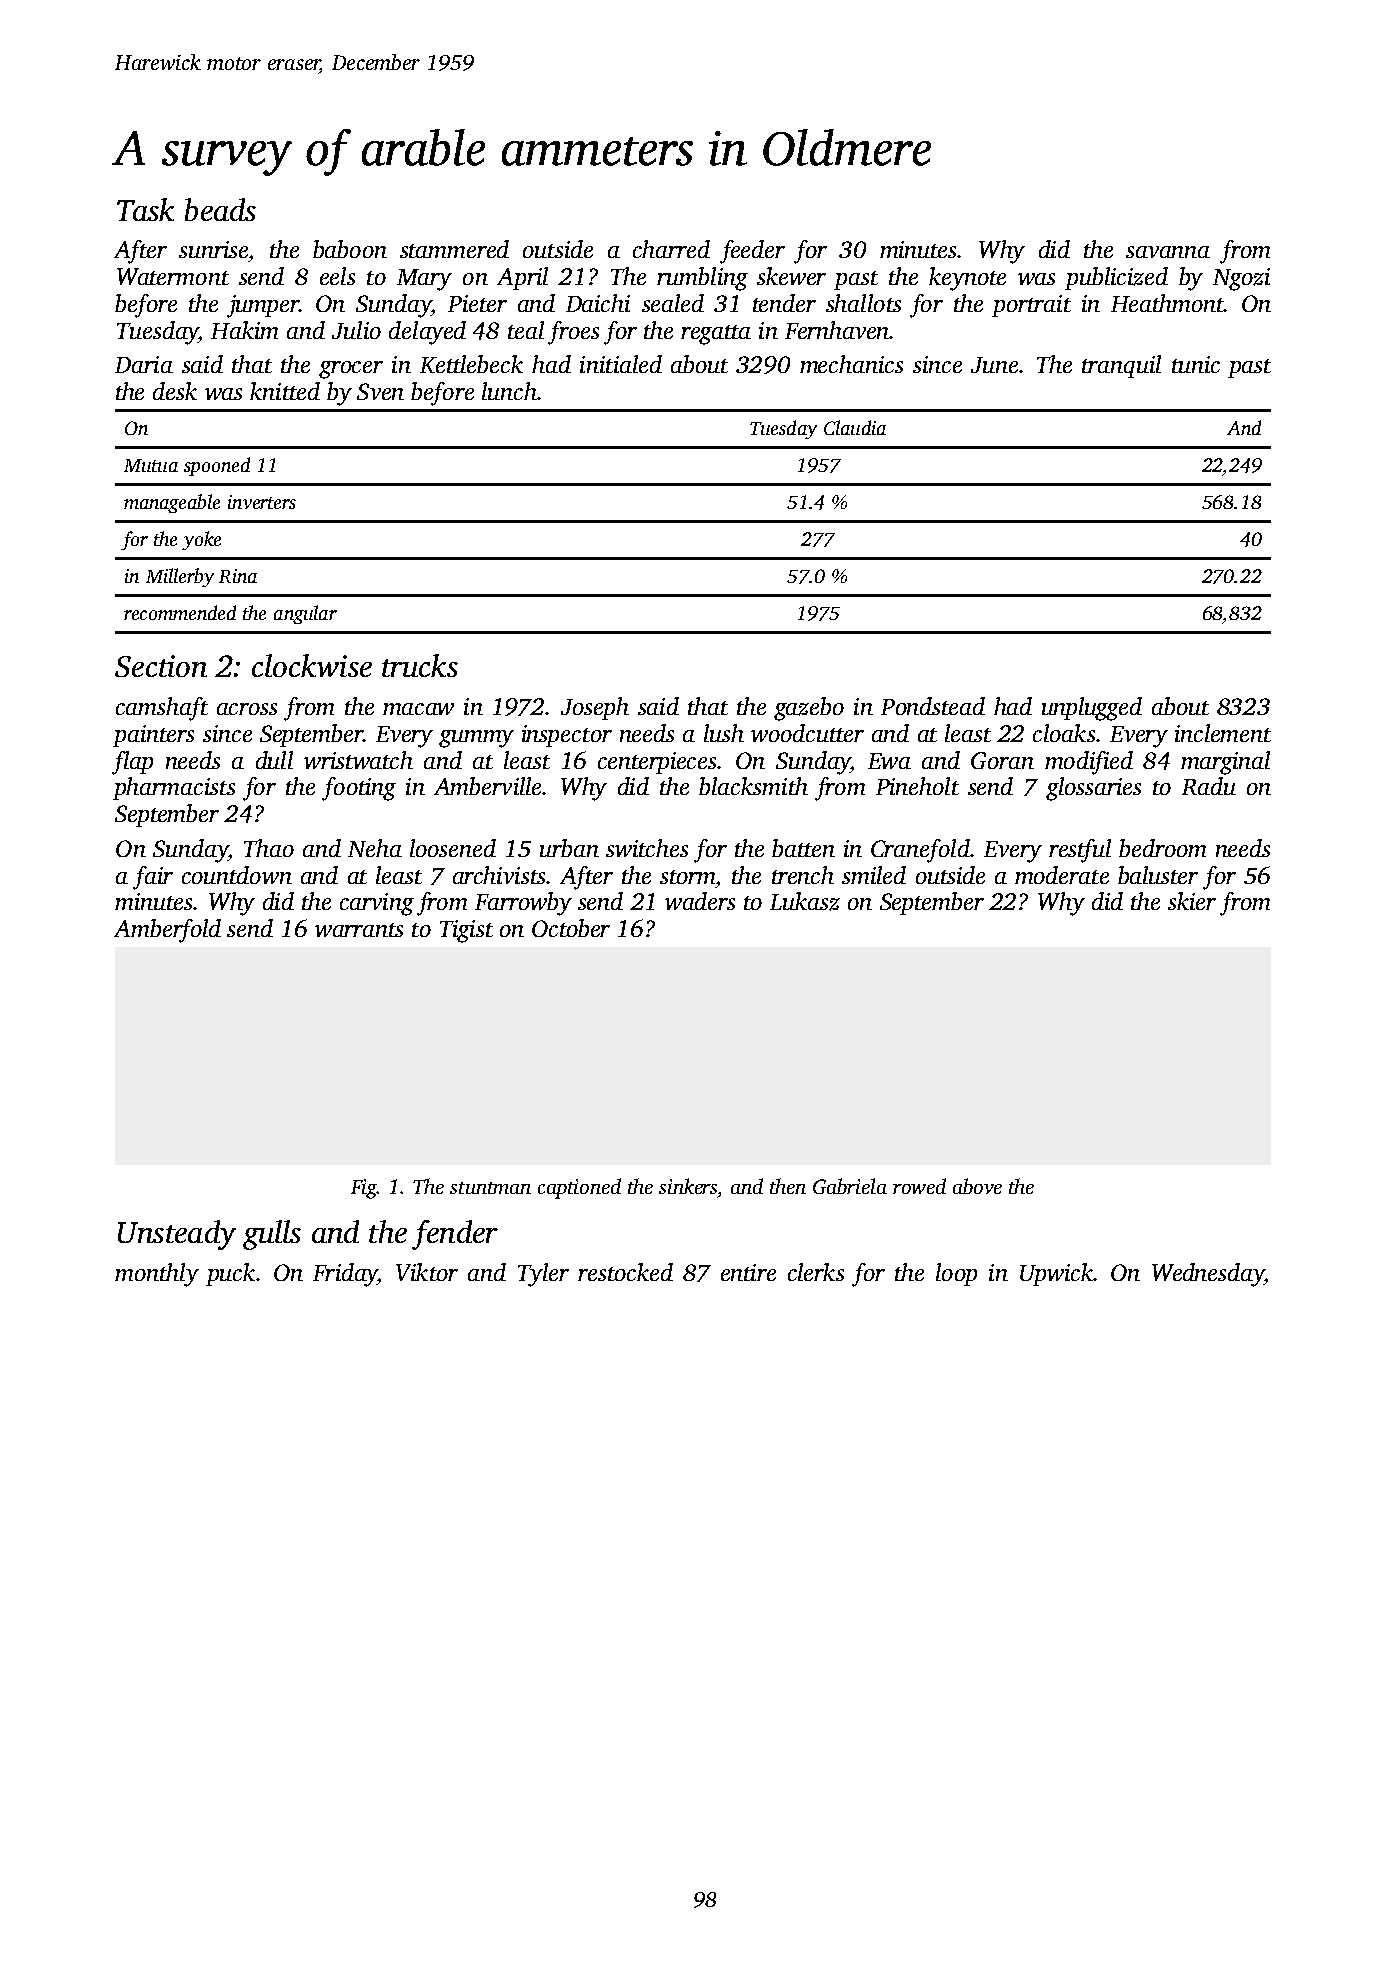 This screenshot has height=1969, width=1386. Describe the element at coordinates (172, 503) in the screenshot. I see `manageable` at that location.
